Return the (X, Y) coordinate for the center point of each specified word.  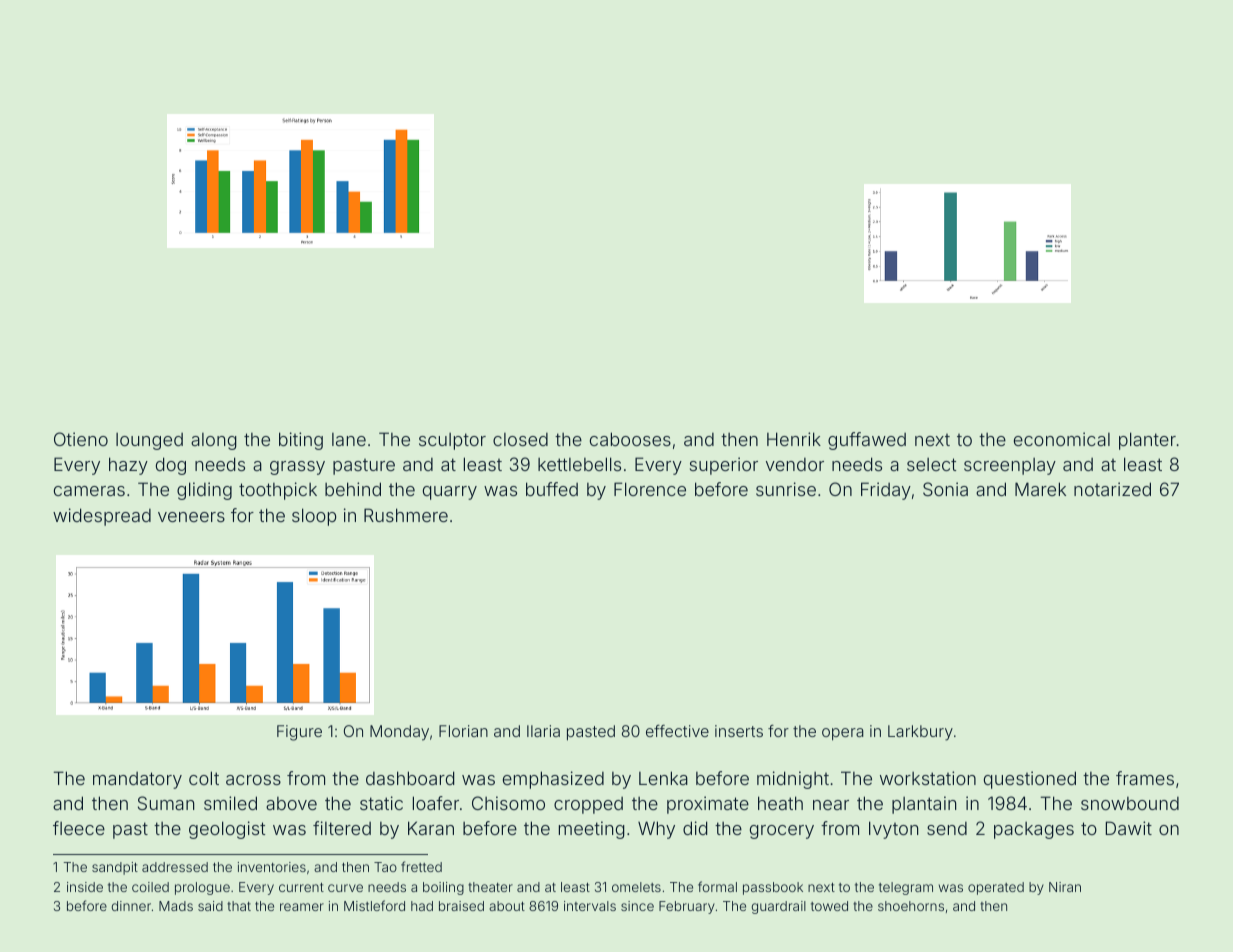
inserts (739, 731)
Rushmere (406, 515)
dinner (131, 906)
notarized (1112, 489)
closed (520, 439)
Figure (299, 733)
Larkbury (920, 733)
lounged (149, 441)
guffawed (867, 441)
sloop (314, 517)
